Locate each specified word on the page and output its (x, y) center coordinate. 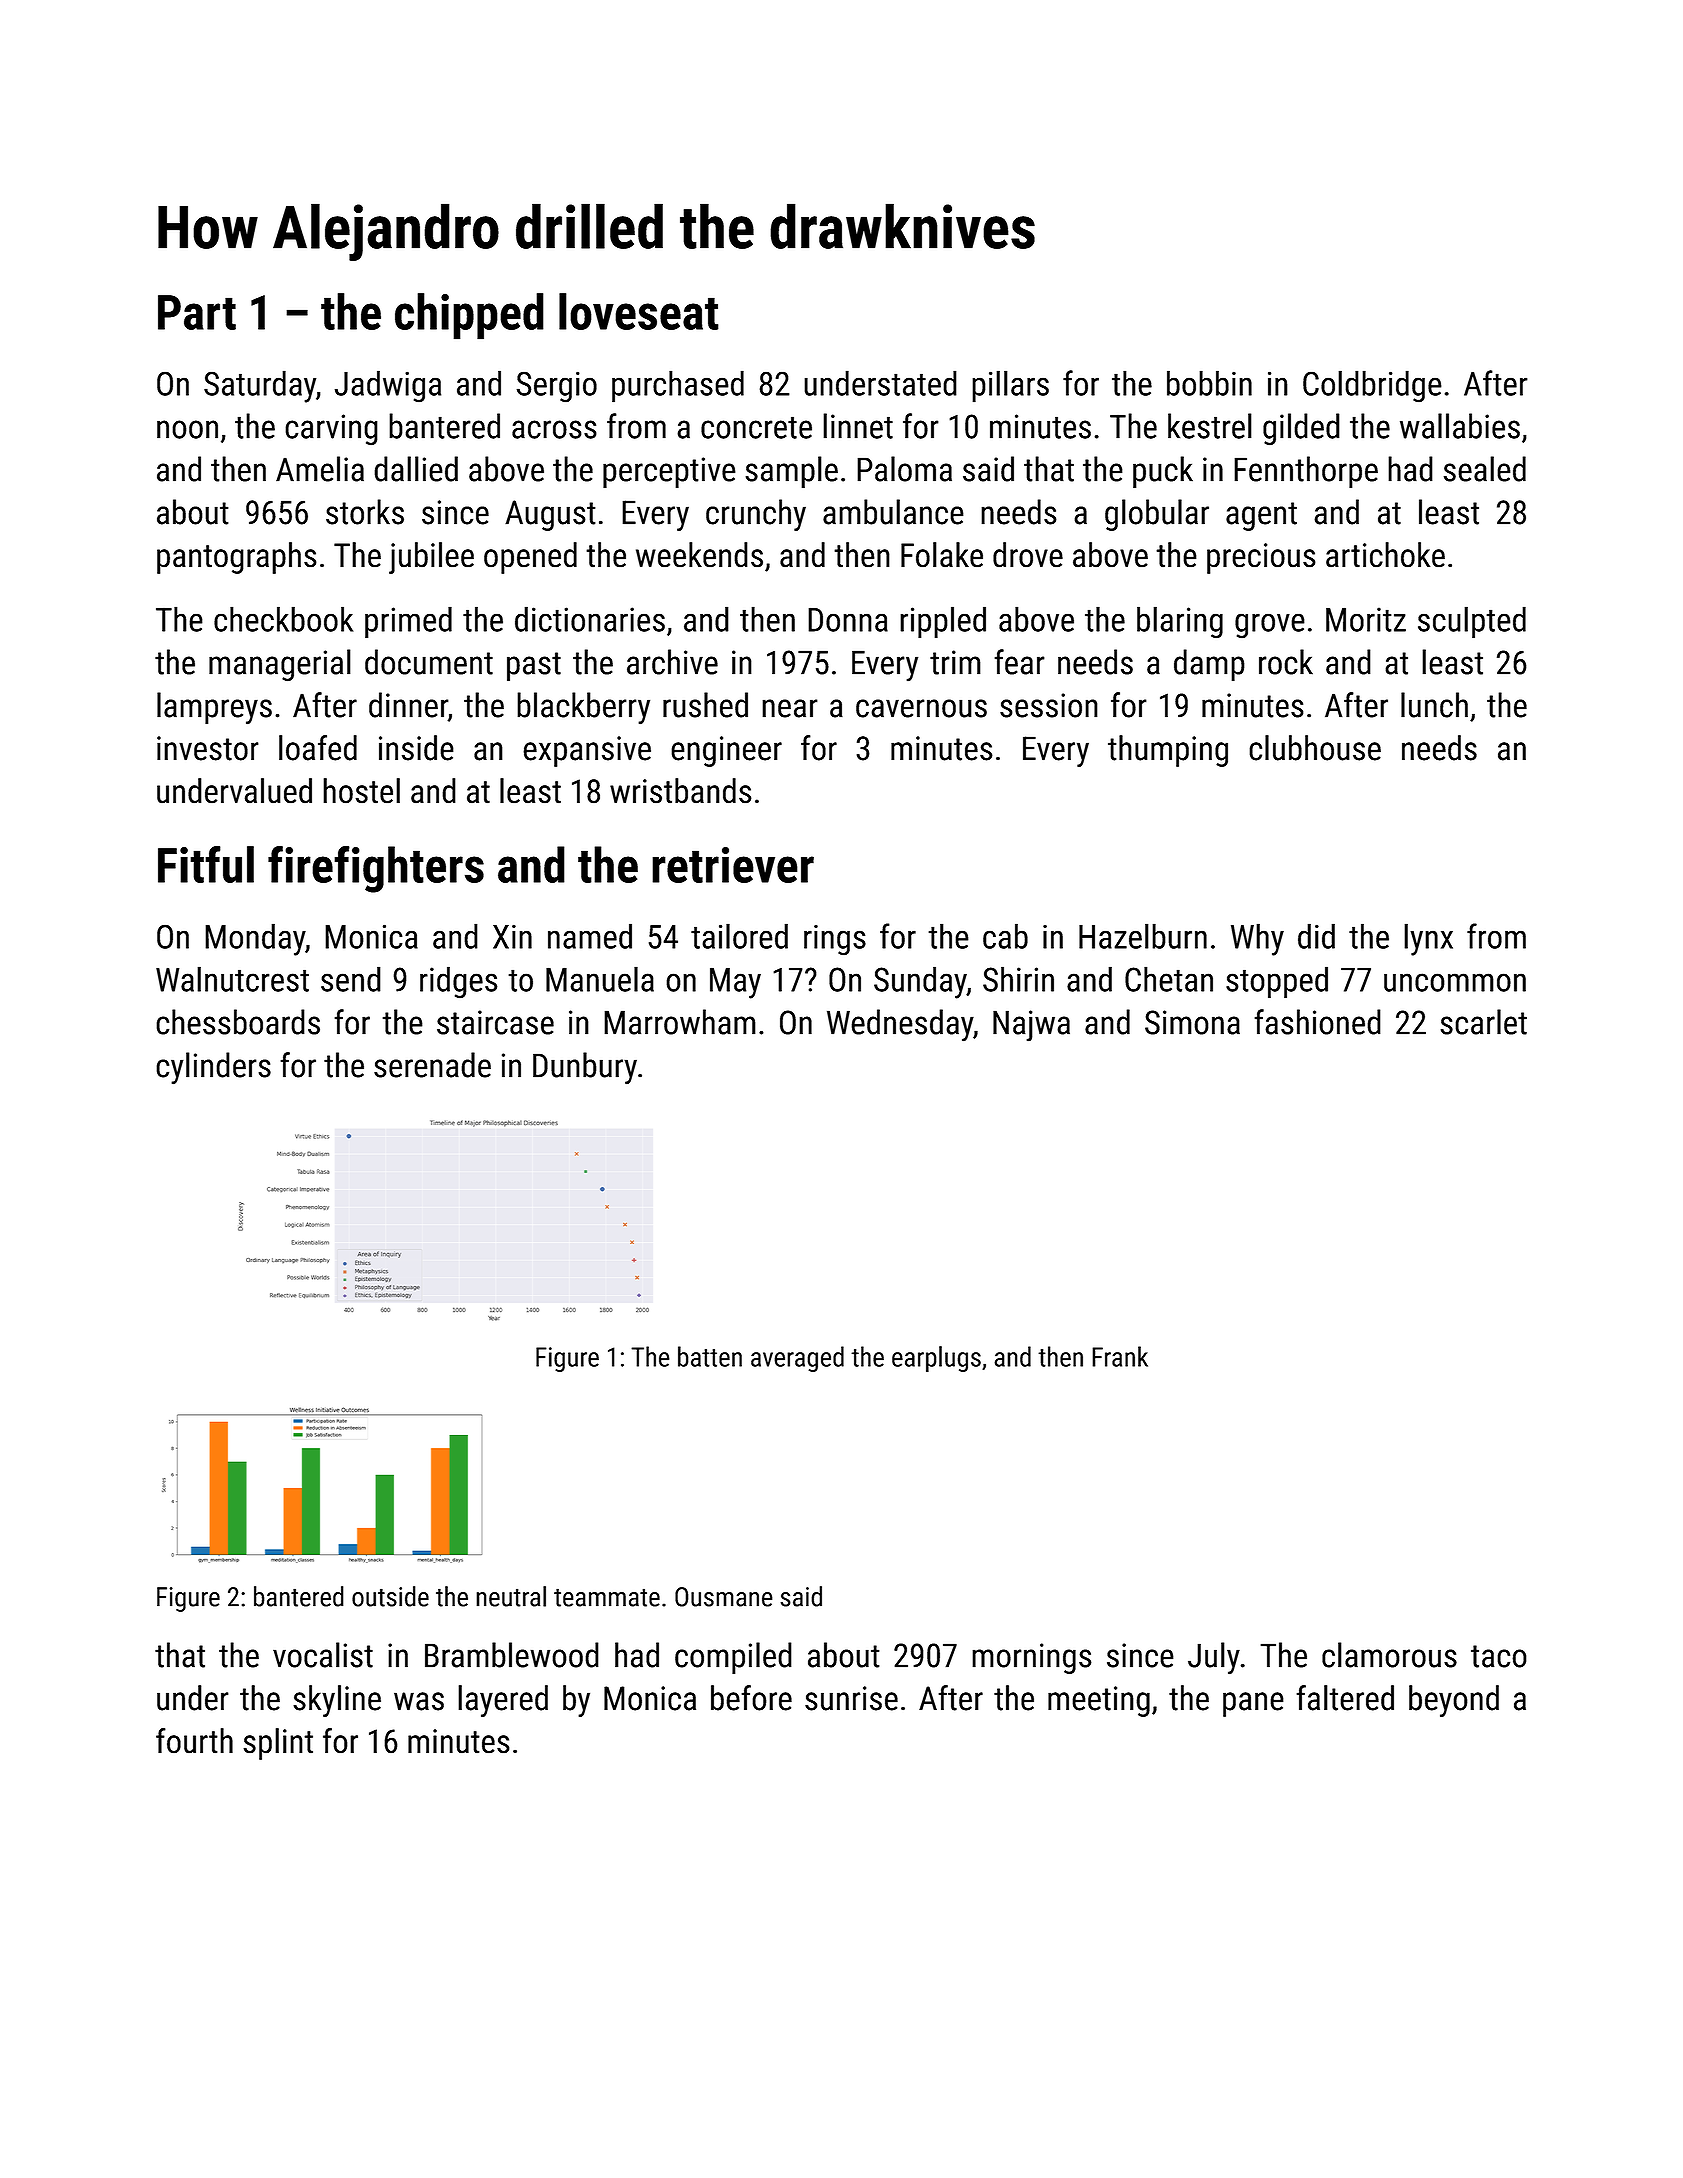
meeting (1099, 1701)
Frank (1120, 1356)
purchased (678, 386)
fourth (194, 1741)
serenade (432, 1065)
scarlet (1483, 1022)
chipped (469, 316)
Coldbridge (1372, 386)
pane (1253, 1704)
